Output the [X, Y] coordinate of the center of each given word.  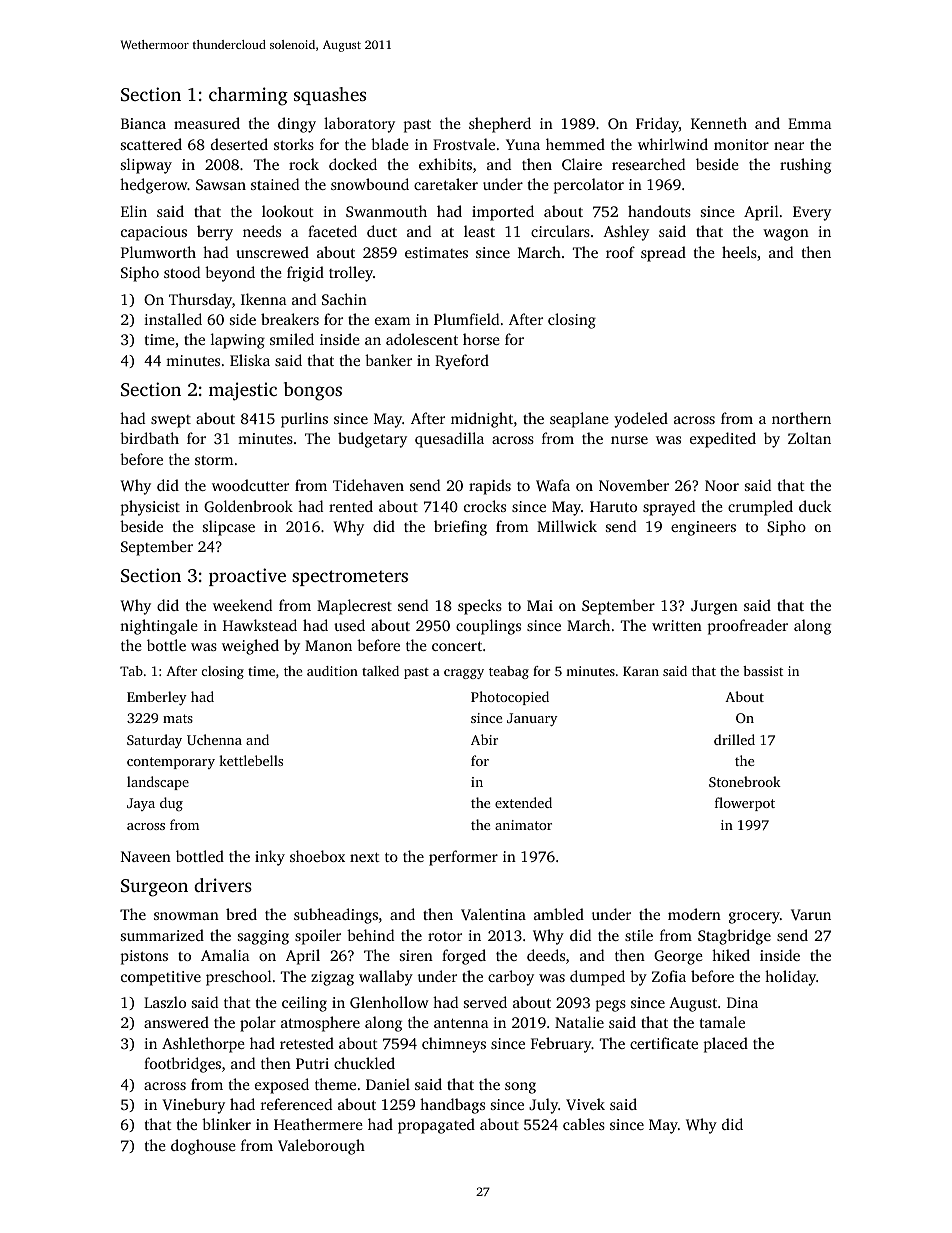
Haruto [613, 506]
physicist [150, 508]
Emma [810, 123]
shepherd [500, 125]
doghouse [203, 1147]
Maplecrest [354, 607]
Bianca [143, 123]
